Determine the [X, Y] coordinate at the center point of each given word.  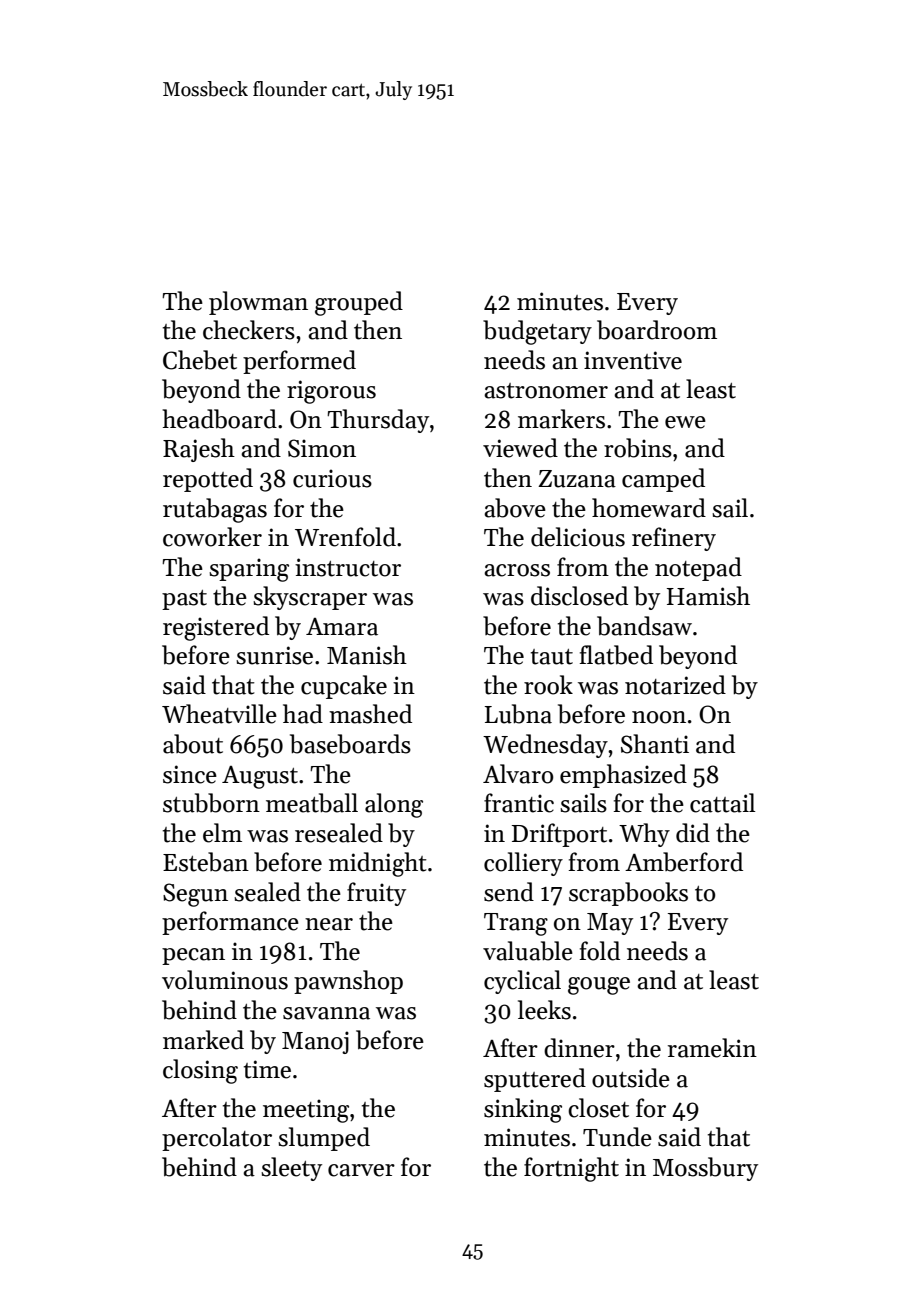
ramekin [712, 1048]
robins [638, 448]
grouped [359, 303]
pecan [193, 956]
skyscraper [310, 598]
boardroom [657, 330]
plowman [258, 303]
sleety [291, 1169]
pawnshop [348, 982]
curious [332, 478]
